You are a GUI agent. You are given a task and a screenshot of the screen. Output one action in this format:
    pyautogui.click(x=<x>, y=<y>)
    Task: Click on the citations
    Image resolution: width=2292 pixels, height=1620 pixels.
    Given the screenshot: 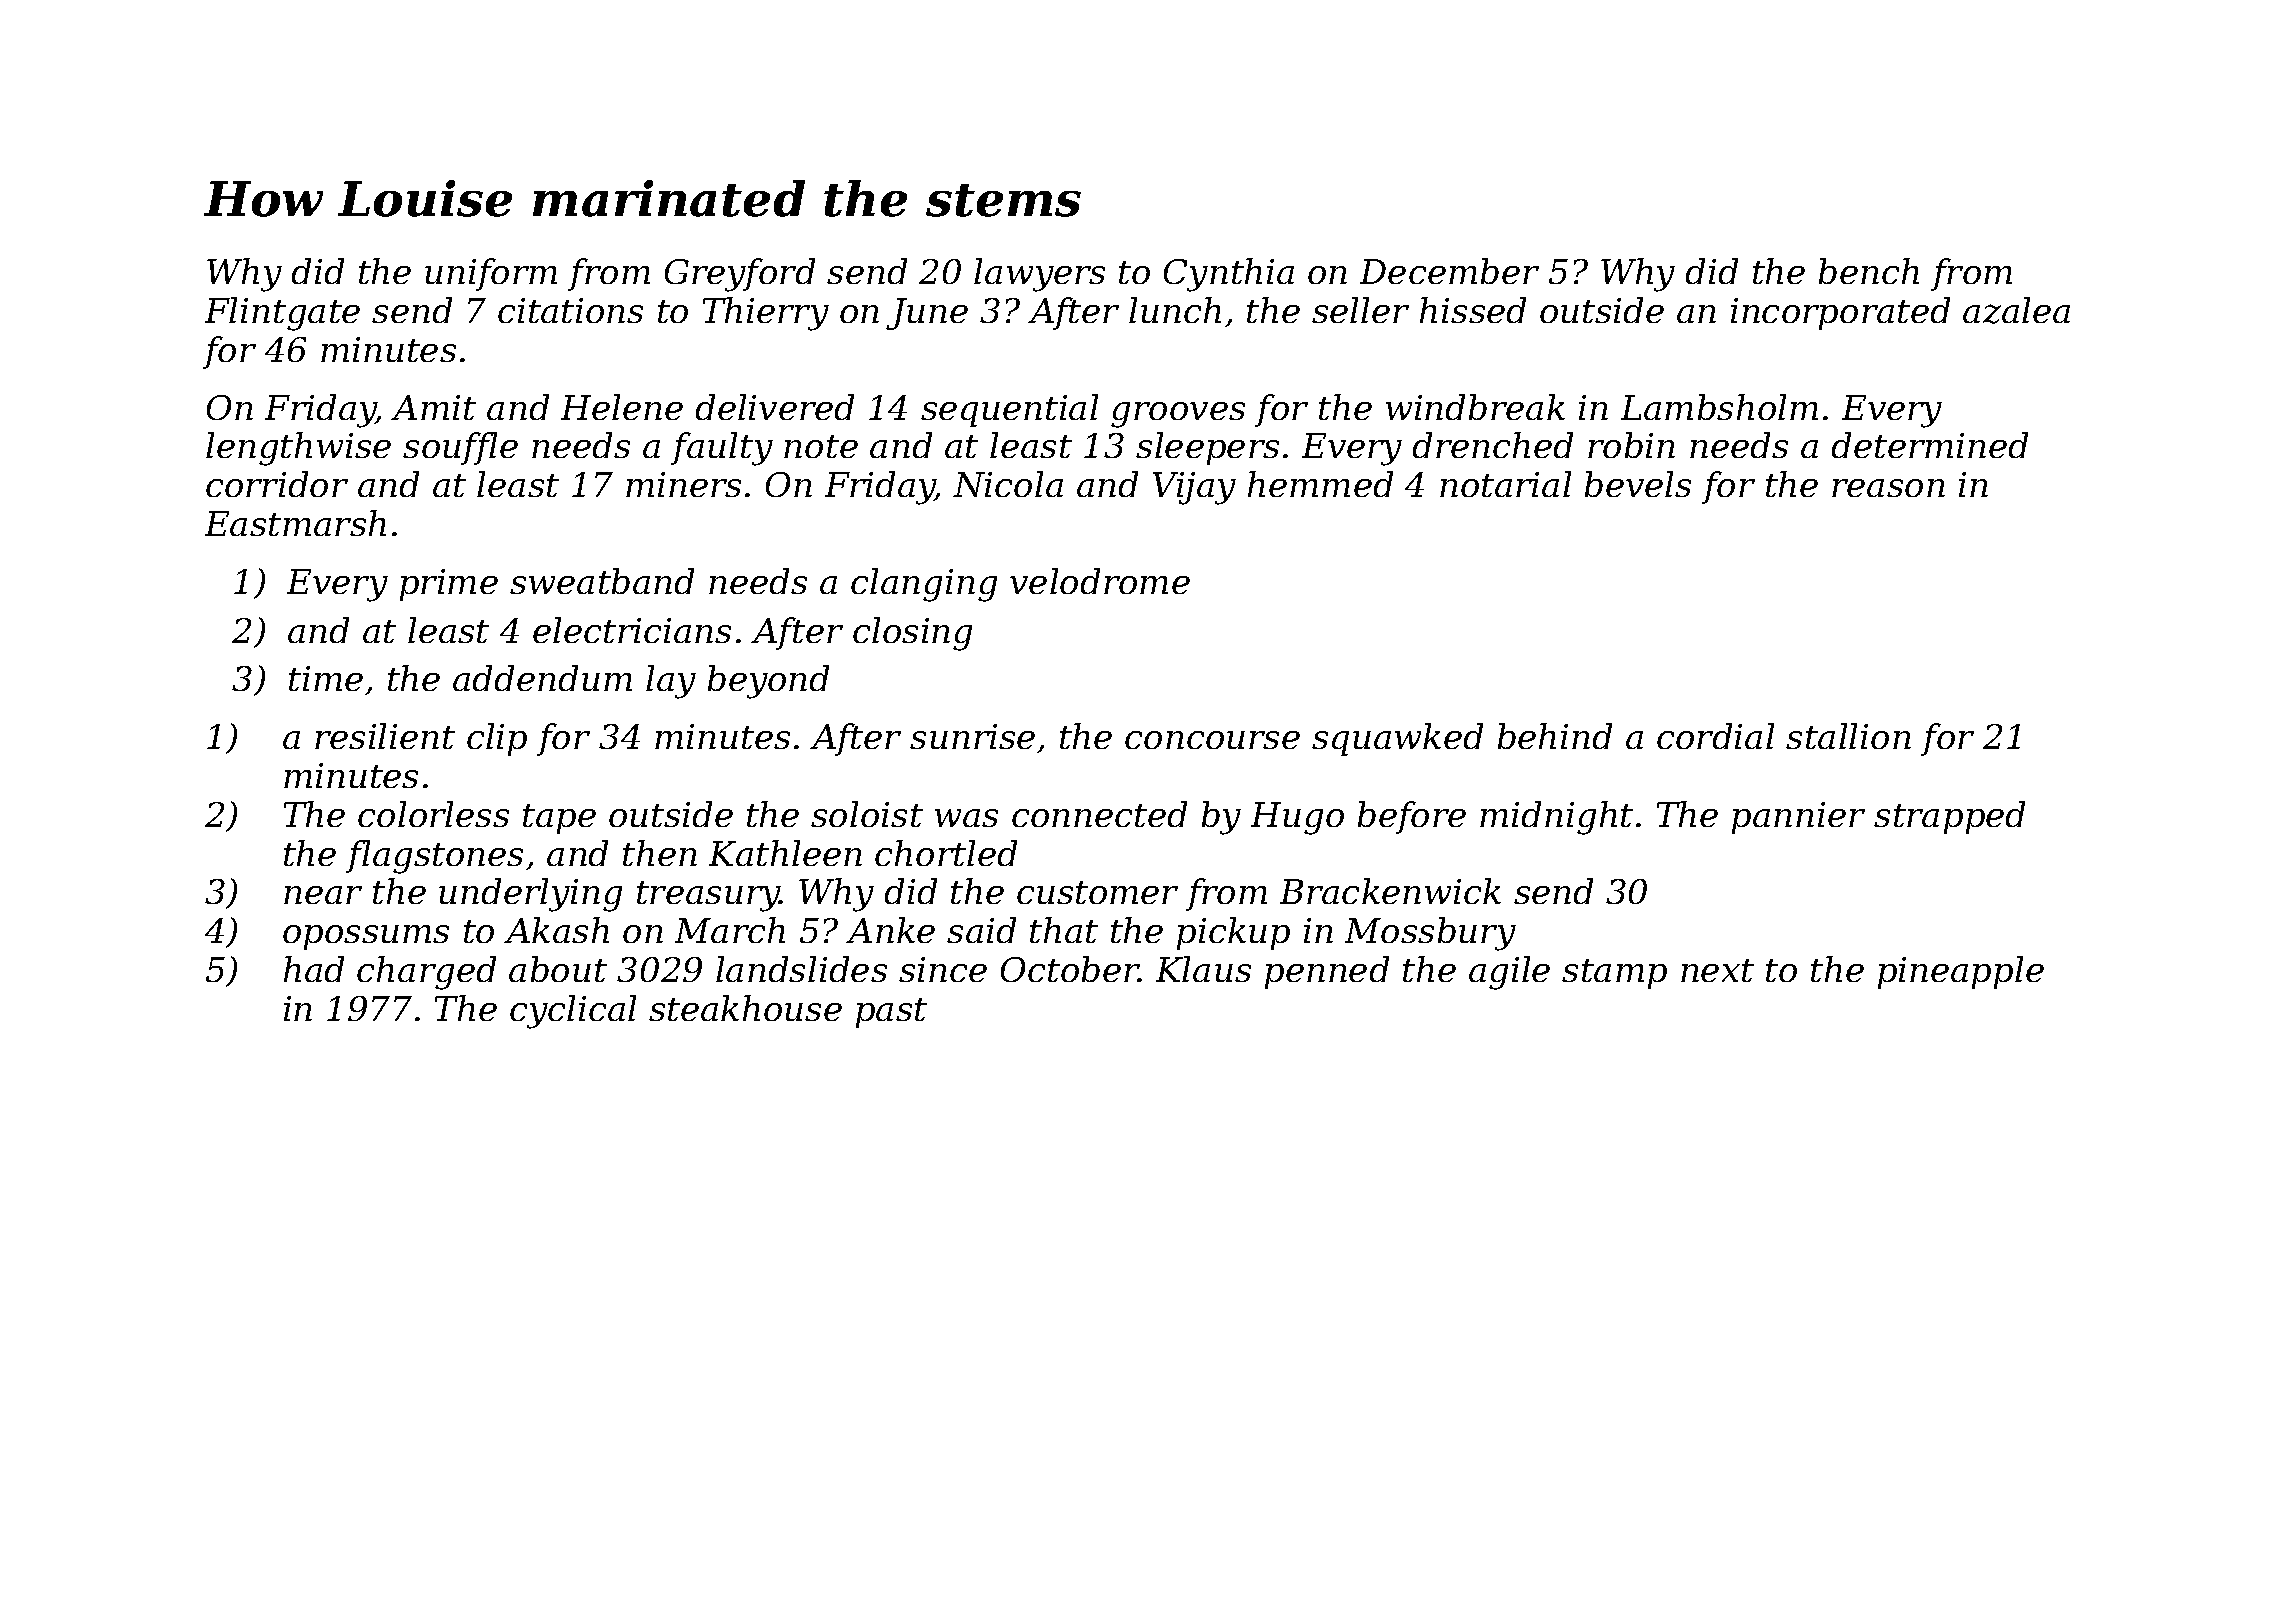 What is the action you would take?
    pyautogui.click(x=570, y=310)
